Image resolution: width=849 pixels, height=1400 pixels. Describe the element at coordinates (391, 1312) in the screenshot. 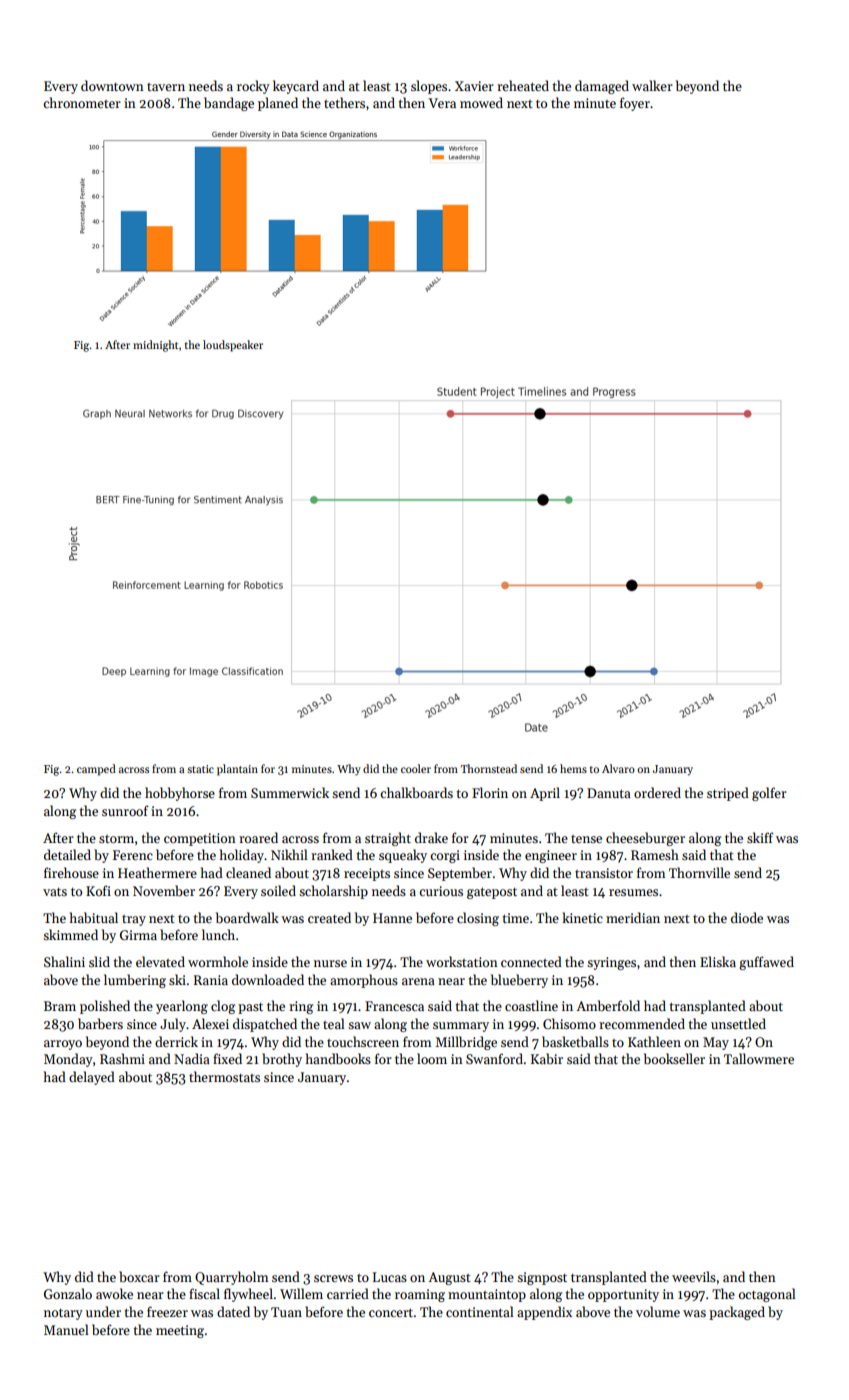

I see `concert` at that location.
